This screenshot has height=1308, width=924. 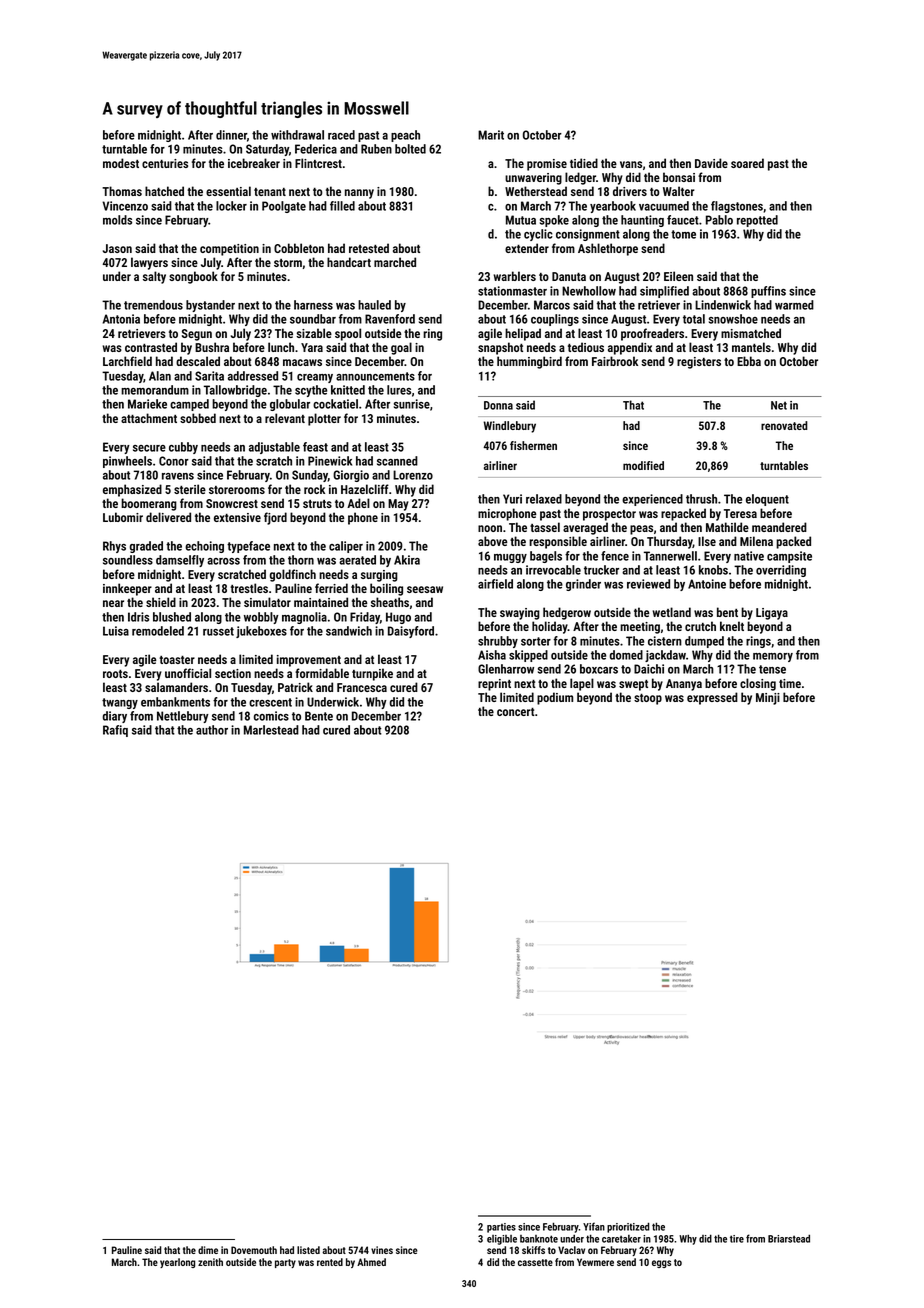 I want to click on centuries, so click(x=165, y=163).
